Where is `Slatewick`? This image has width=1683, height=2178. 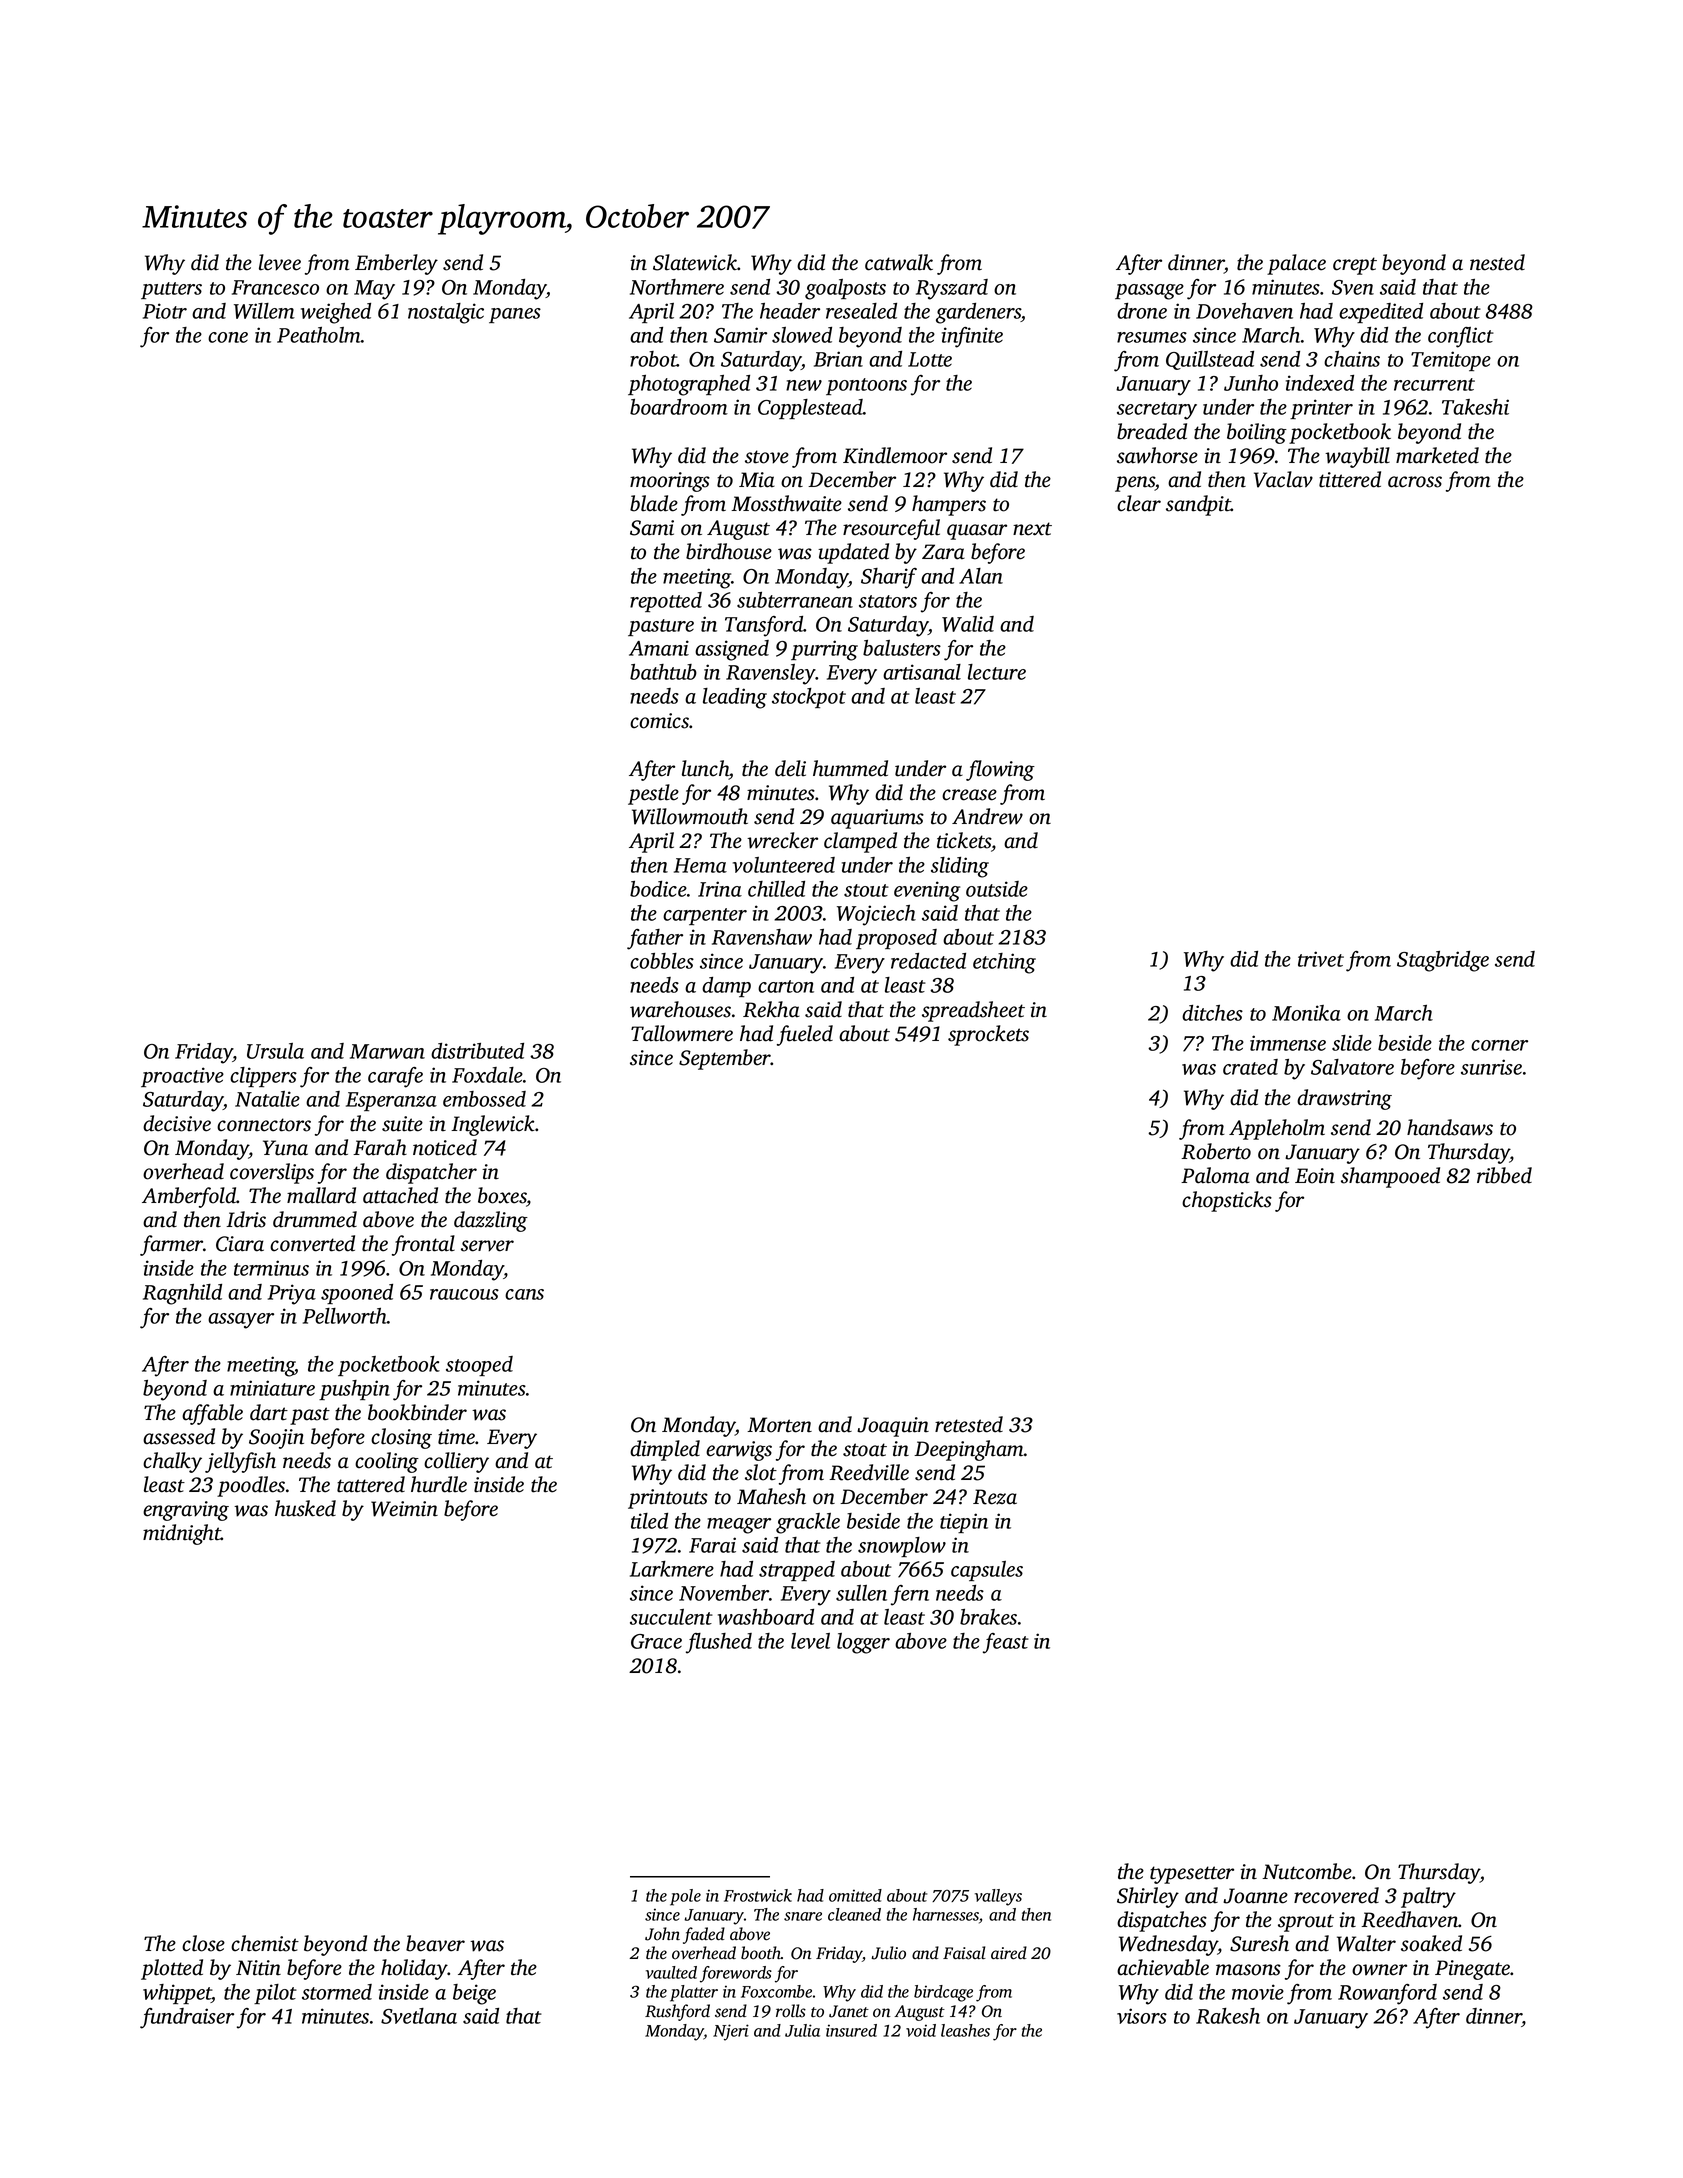 Slatewick is located at coordinates (695, 262).
